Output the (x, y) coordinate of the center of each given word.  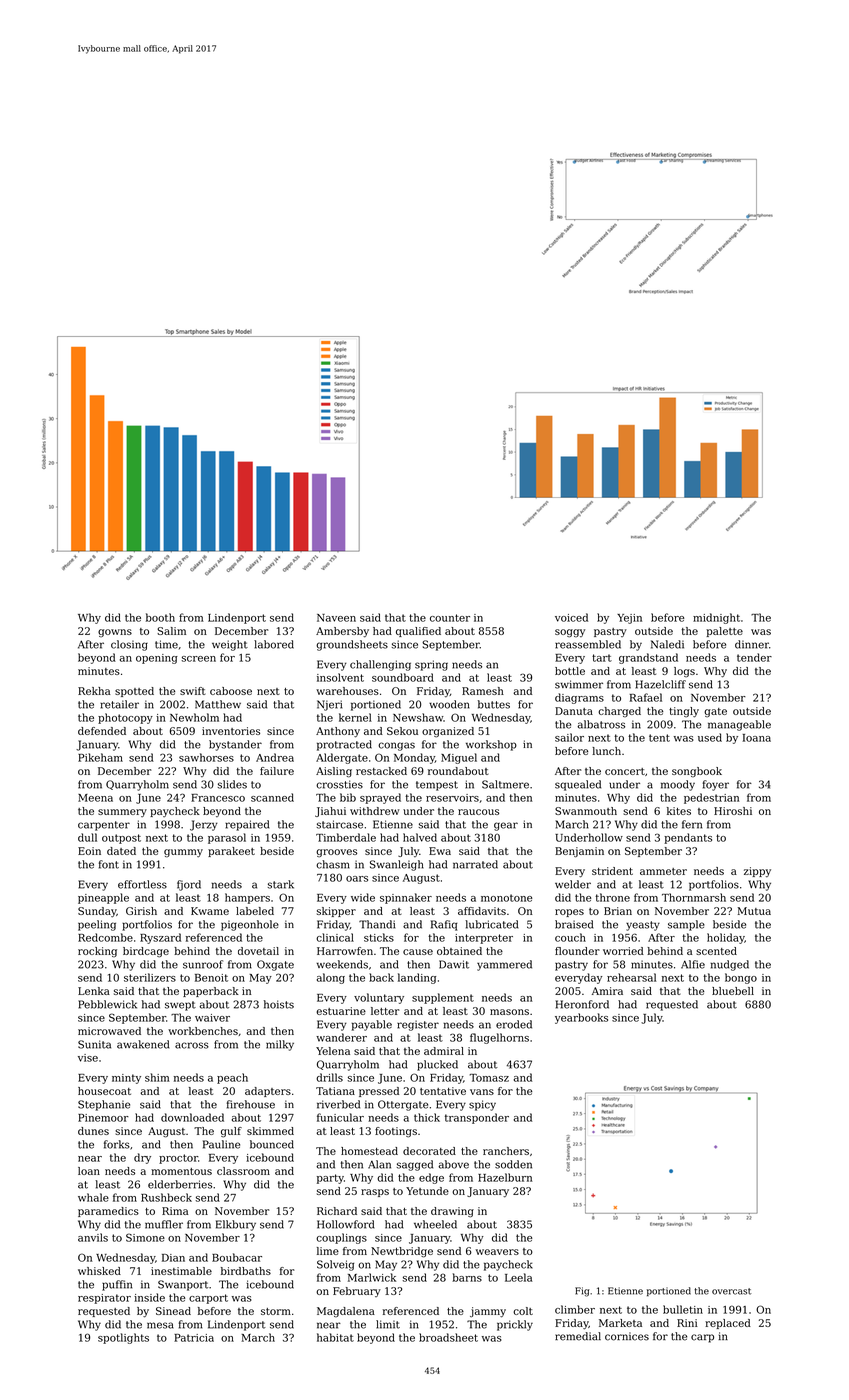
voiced (571, 617)
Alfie (693, 964)
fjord (189, 885)
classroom (243, 1171)
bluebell (733, 991)
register (418, 1025)
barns (467, 1277)
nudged (730, 965)
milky (280, 1045)
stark (281, 884)
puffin (117, 1285)
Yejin (629, 619)
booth (160, 617)
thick (427, 1117)
